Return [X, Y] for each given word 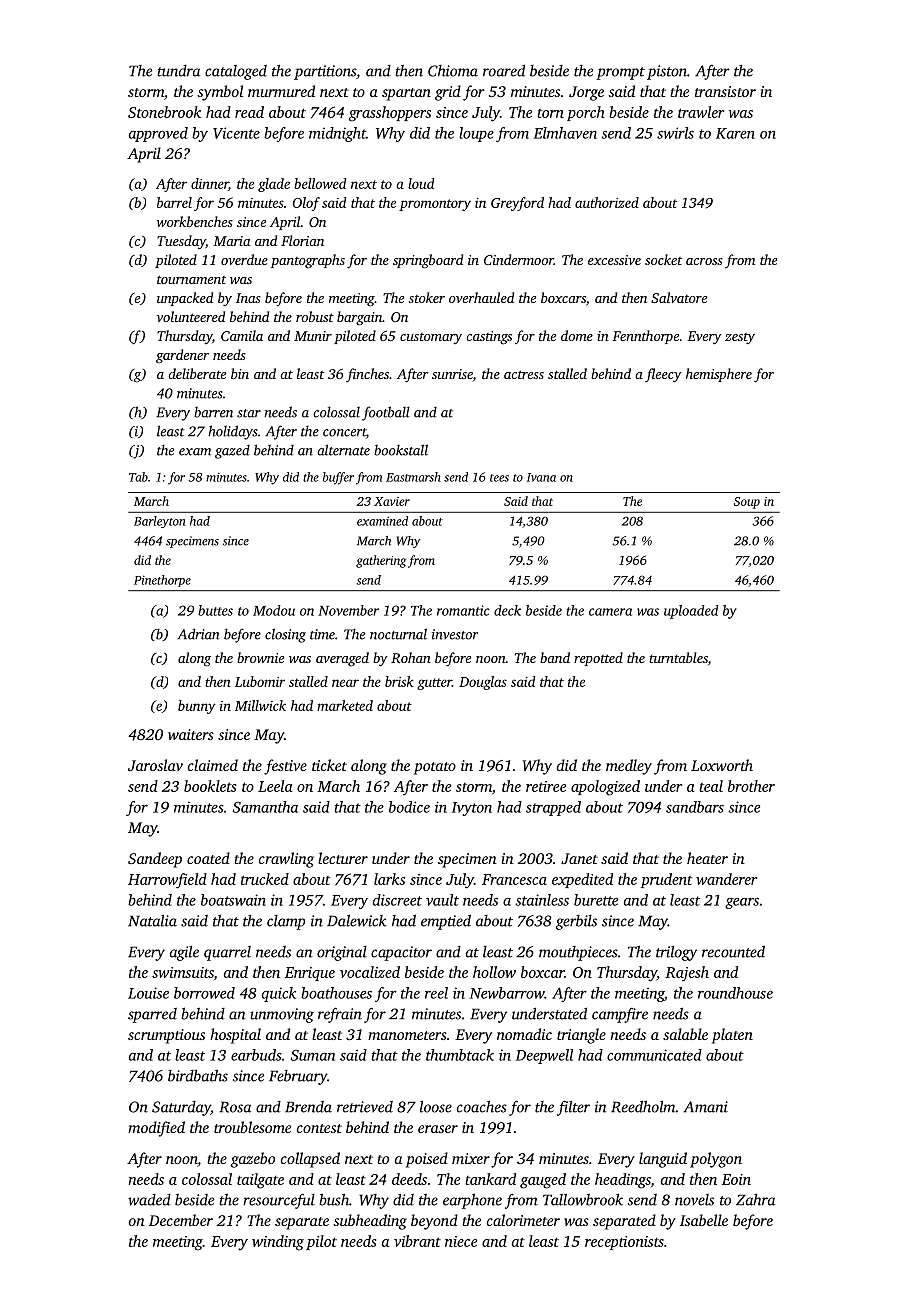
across [704, 261]
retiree [546, 786]
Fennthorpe [645, 337]
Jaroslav [155, 765]
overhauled [481, 297]
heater [707, 858]
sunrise [452, 374]
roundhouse [735, 993]
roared [504, 70]
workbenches [195, 221]
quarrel [227, 953]
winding [278, 1243]
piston [667, 72]
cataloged [236, 72]
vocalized [370, 972]
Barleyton [160, 522]
